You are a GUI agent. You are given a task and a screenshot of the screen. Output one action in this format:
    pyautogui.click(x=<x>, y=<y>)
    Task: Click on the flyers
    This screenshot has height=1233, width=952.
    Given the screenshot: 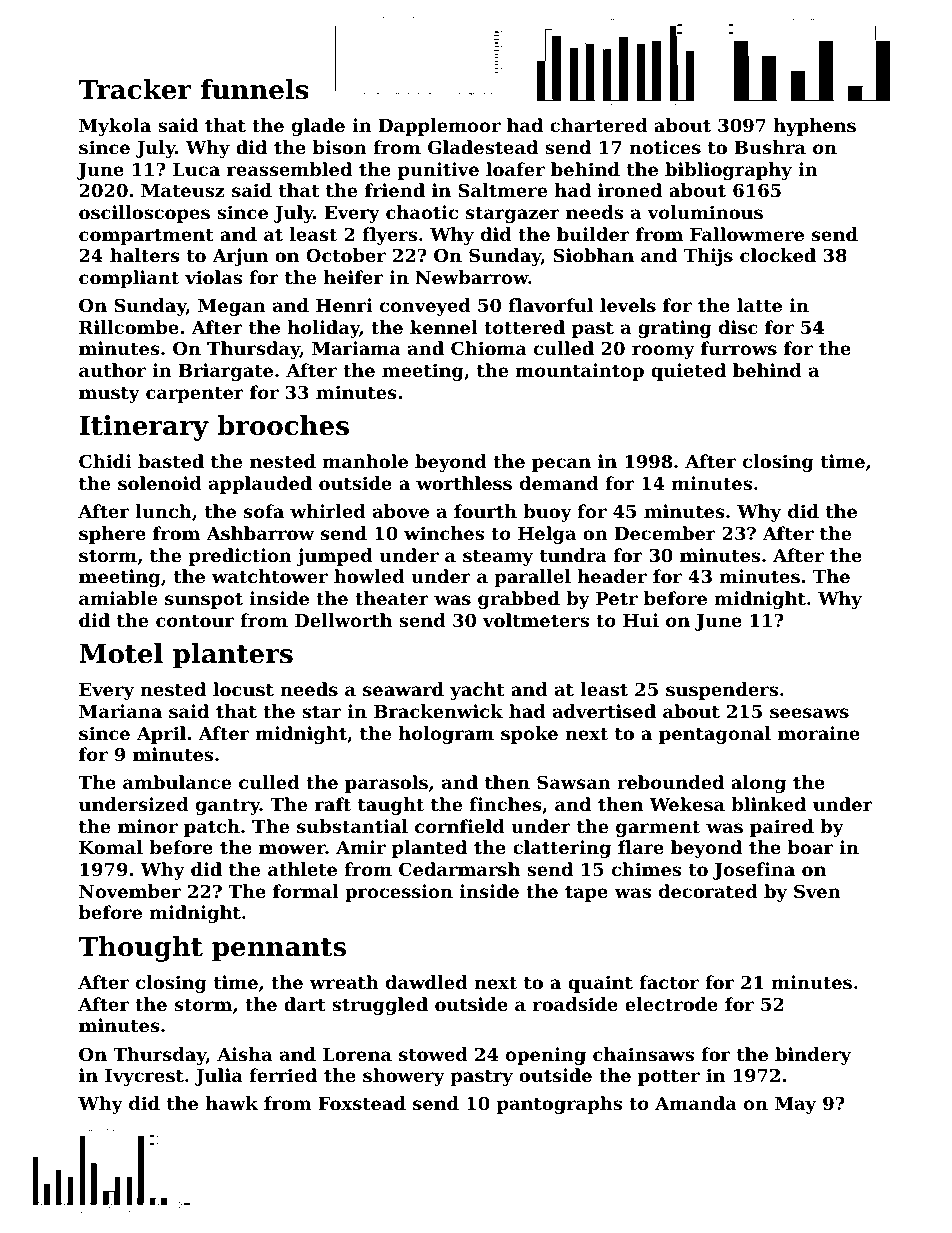 What is the action you would take?
    pyautogui.click(x=389, y=236)
